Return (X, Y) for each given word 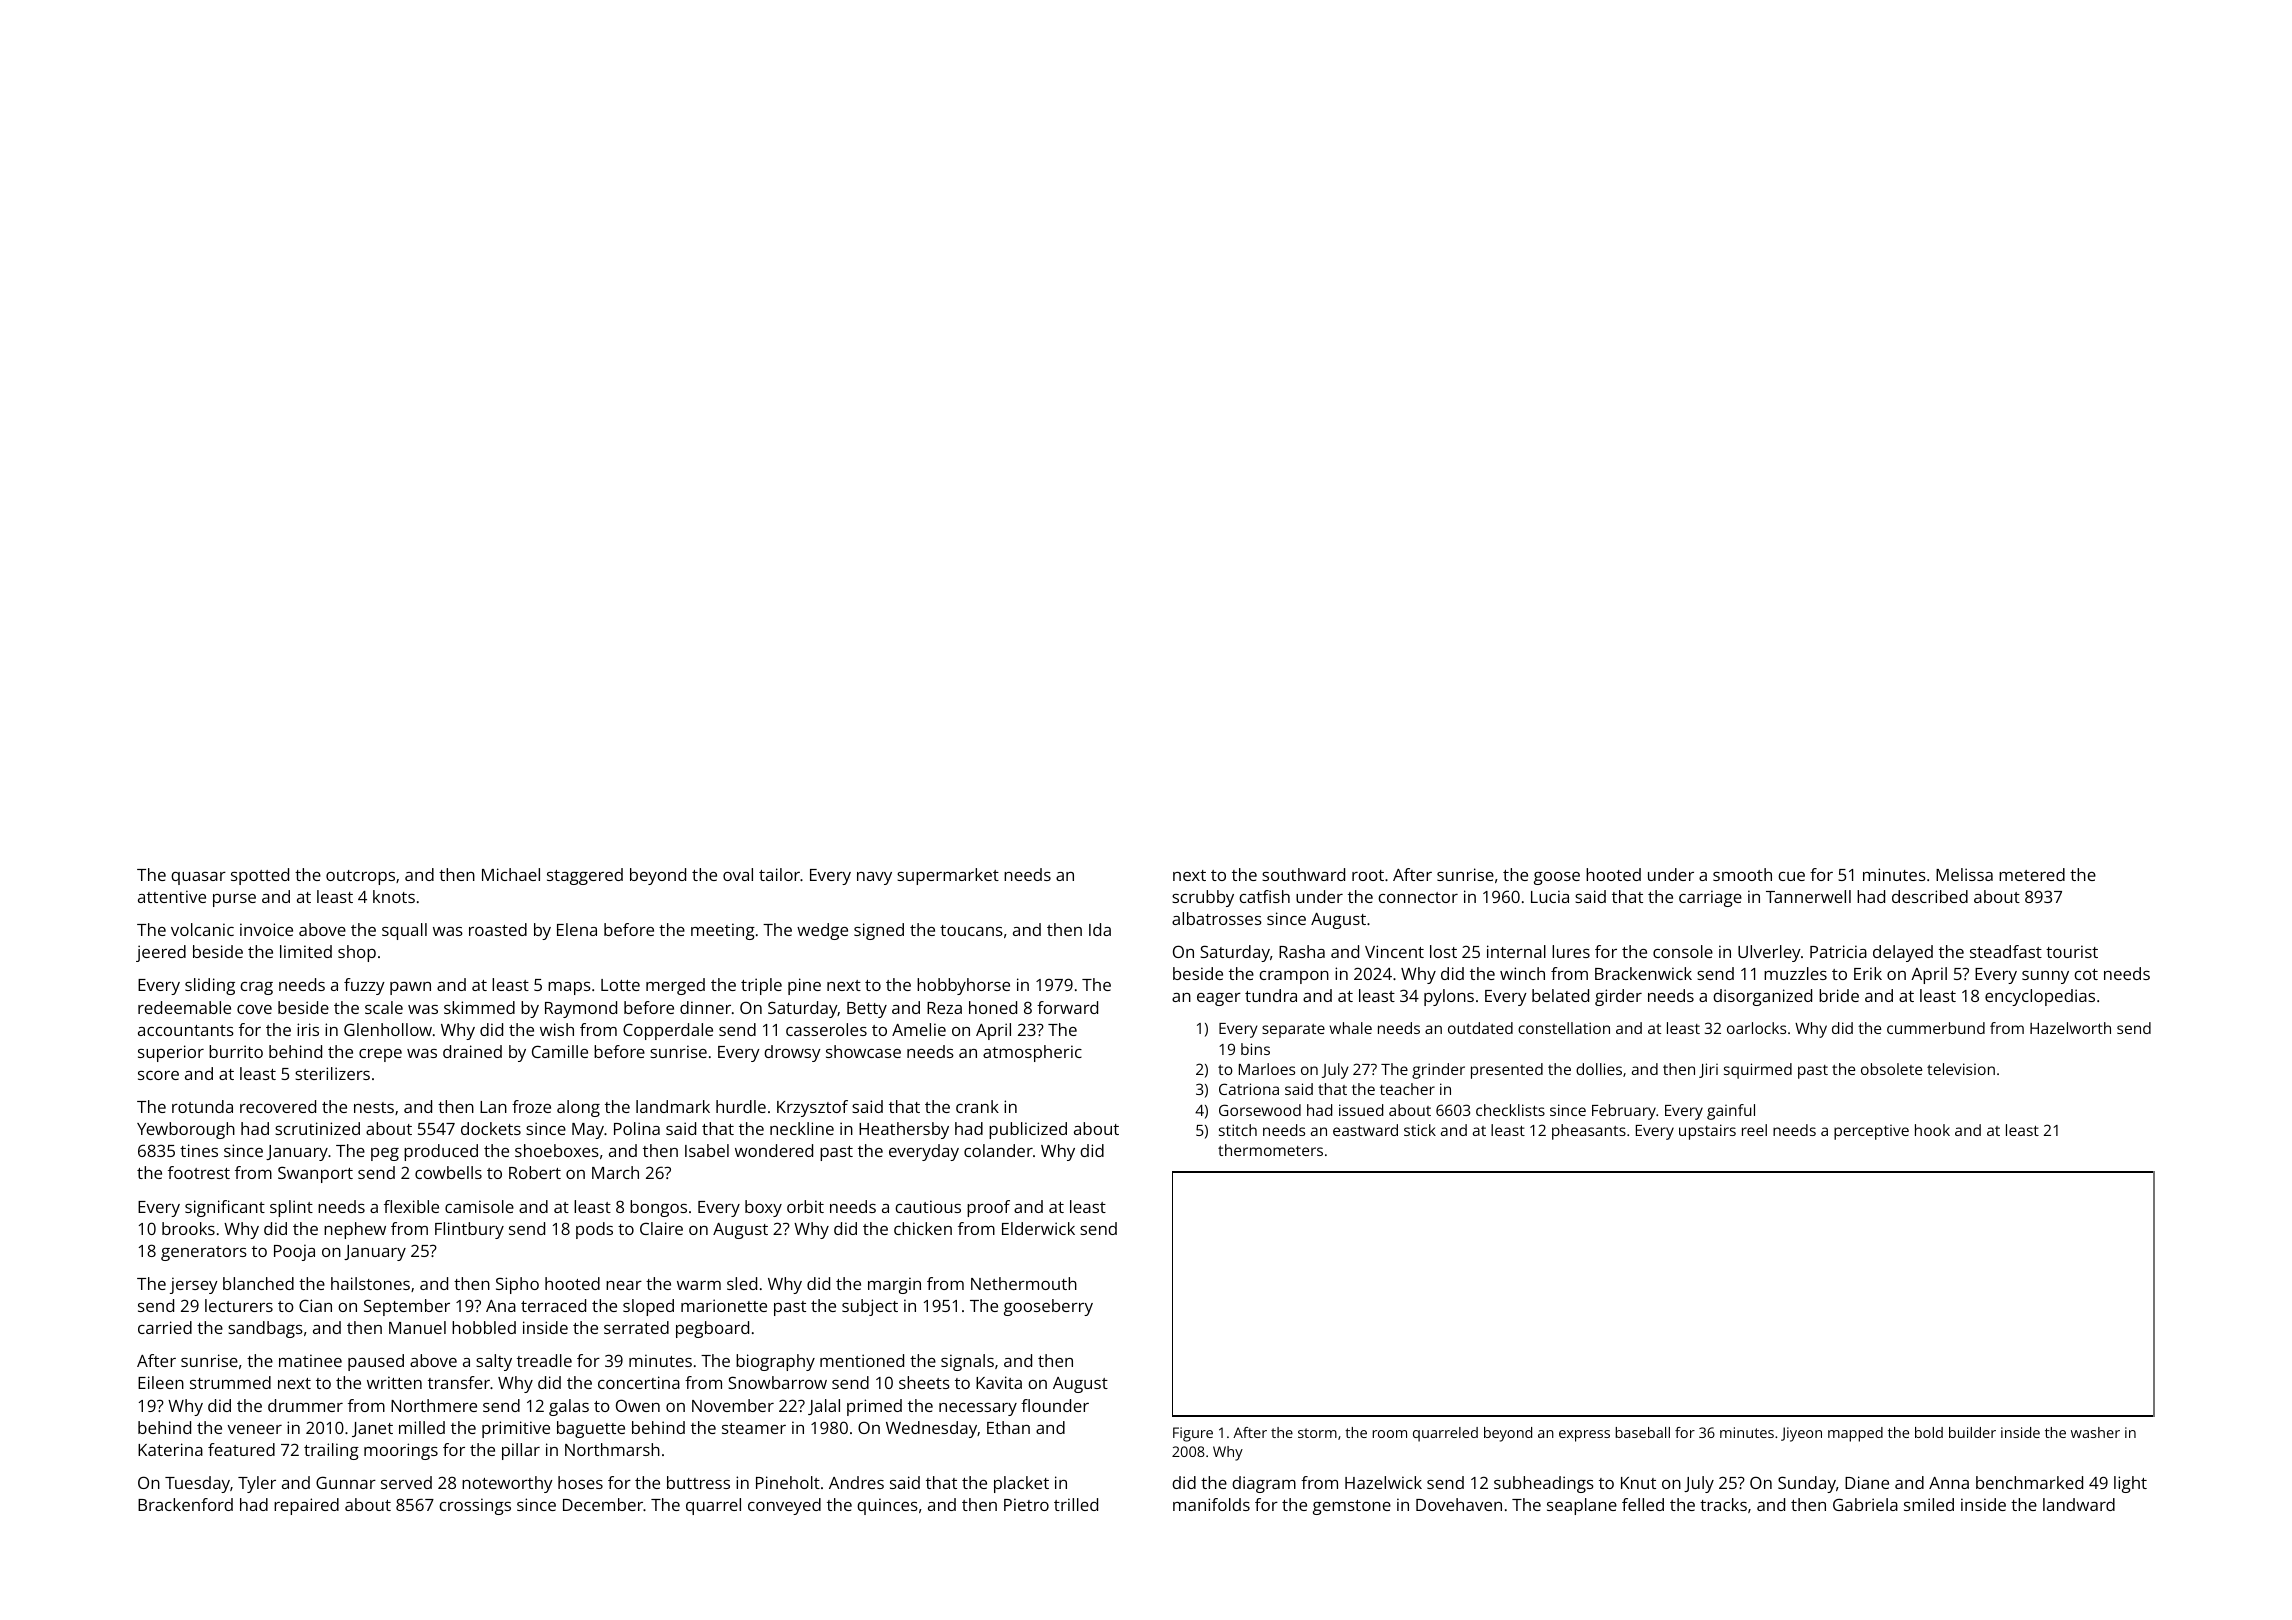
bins (1255, 1049)
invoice (266, 929)
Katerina (170, 1449)
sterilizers (332, 1073)
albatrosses (1217, 918)
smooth (1742, 874)
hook (1932, 1130)
